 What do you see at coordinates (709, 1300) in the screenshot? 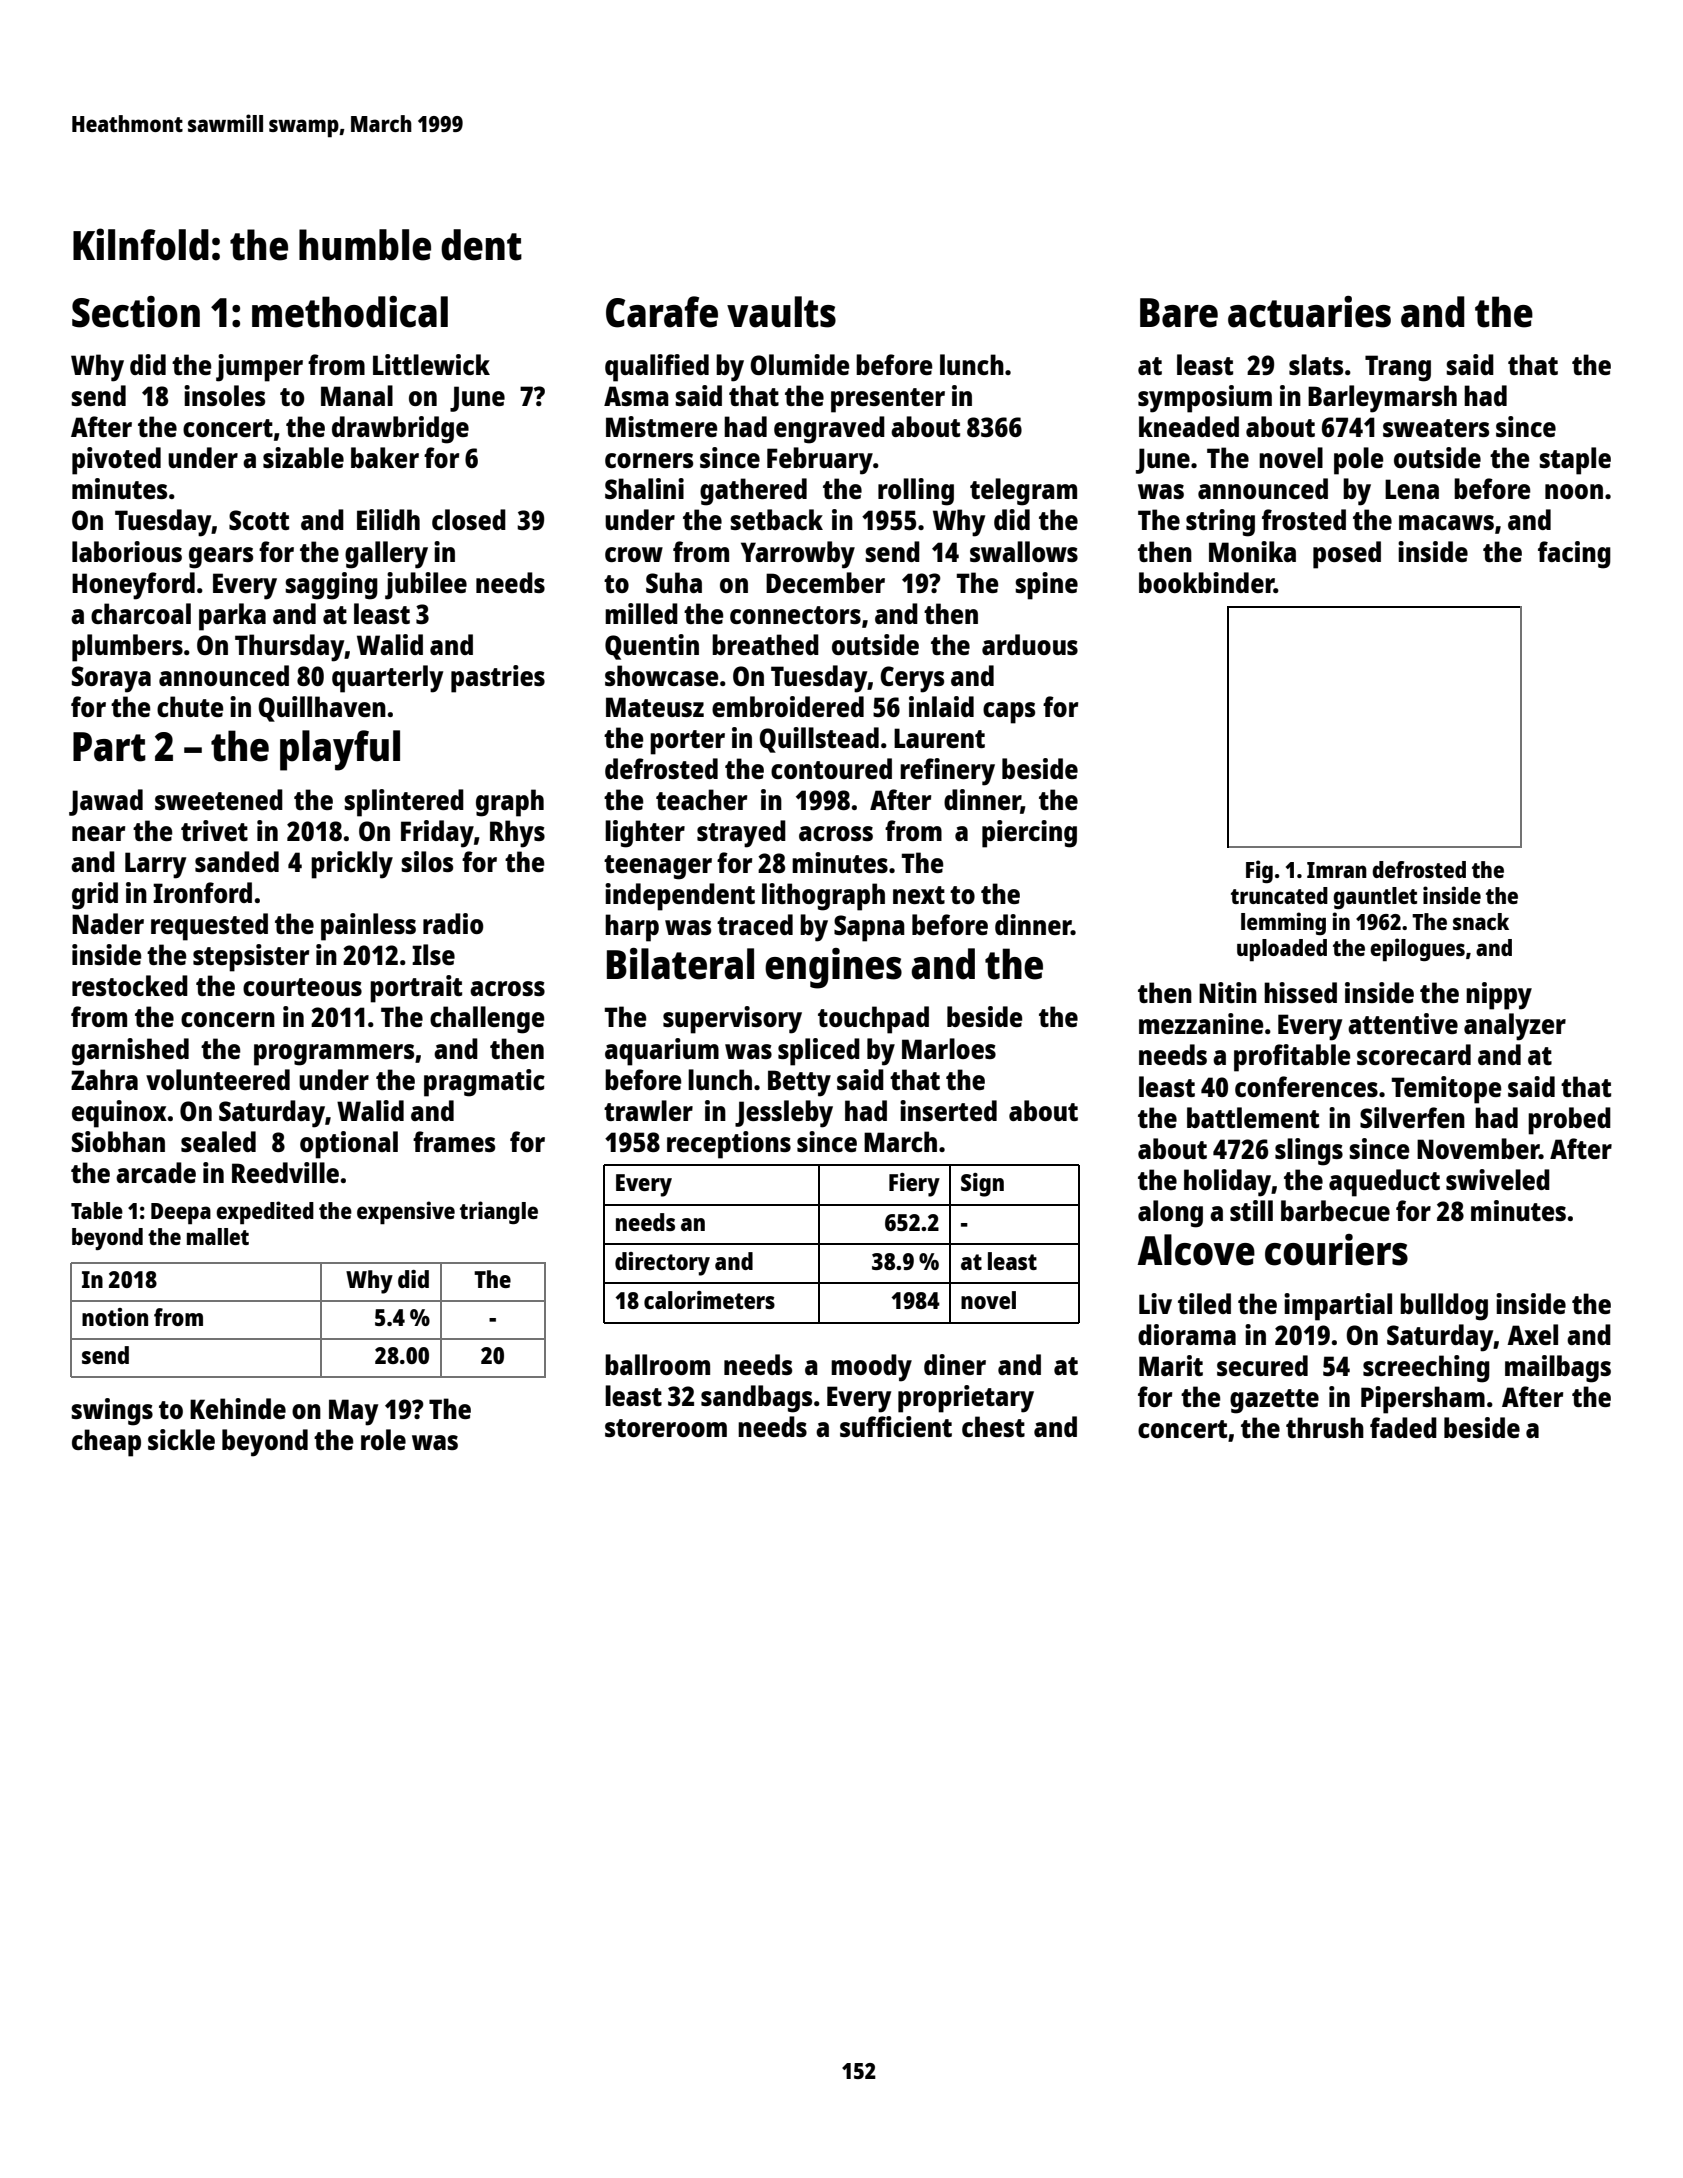
I see `calorimeters` at bounding box center [709, 1300].
